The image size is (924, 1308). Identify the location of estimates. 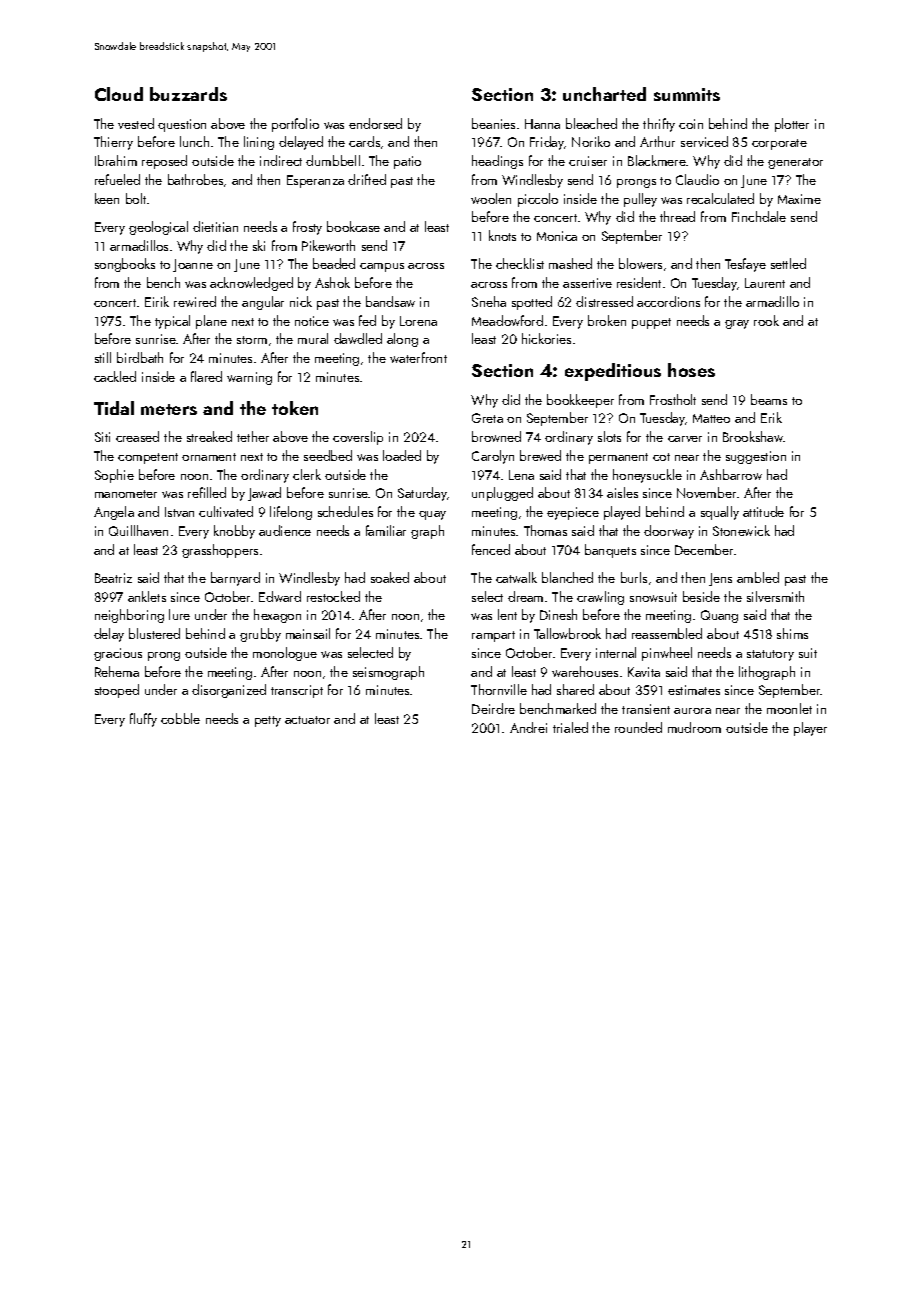
(694, 690).
